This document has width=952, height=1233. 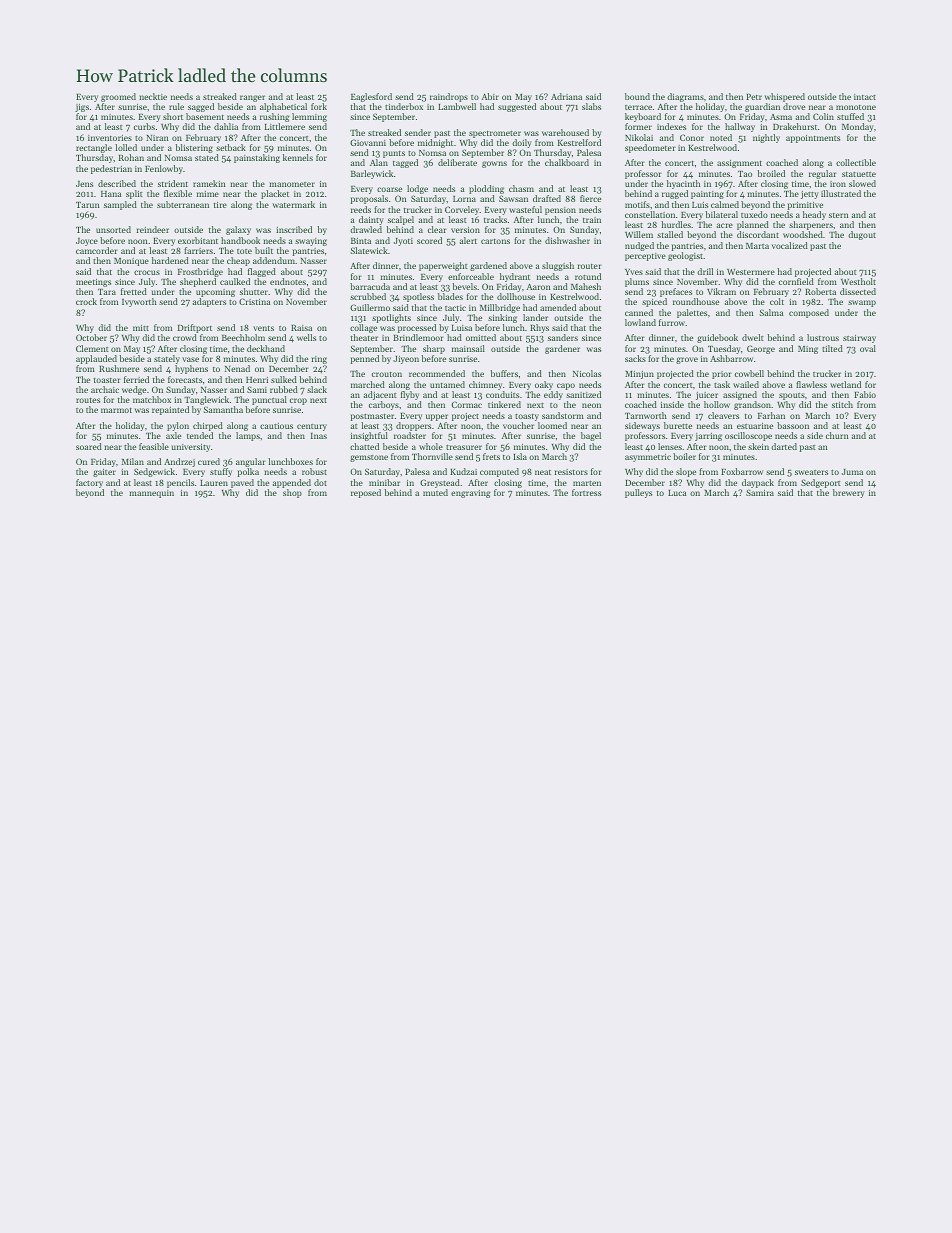 I want to click on cowbell, so click(x=749, y=373).
